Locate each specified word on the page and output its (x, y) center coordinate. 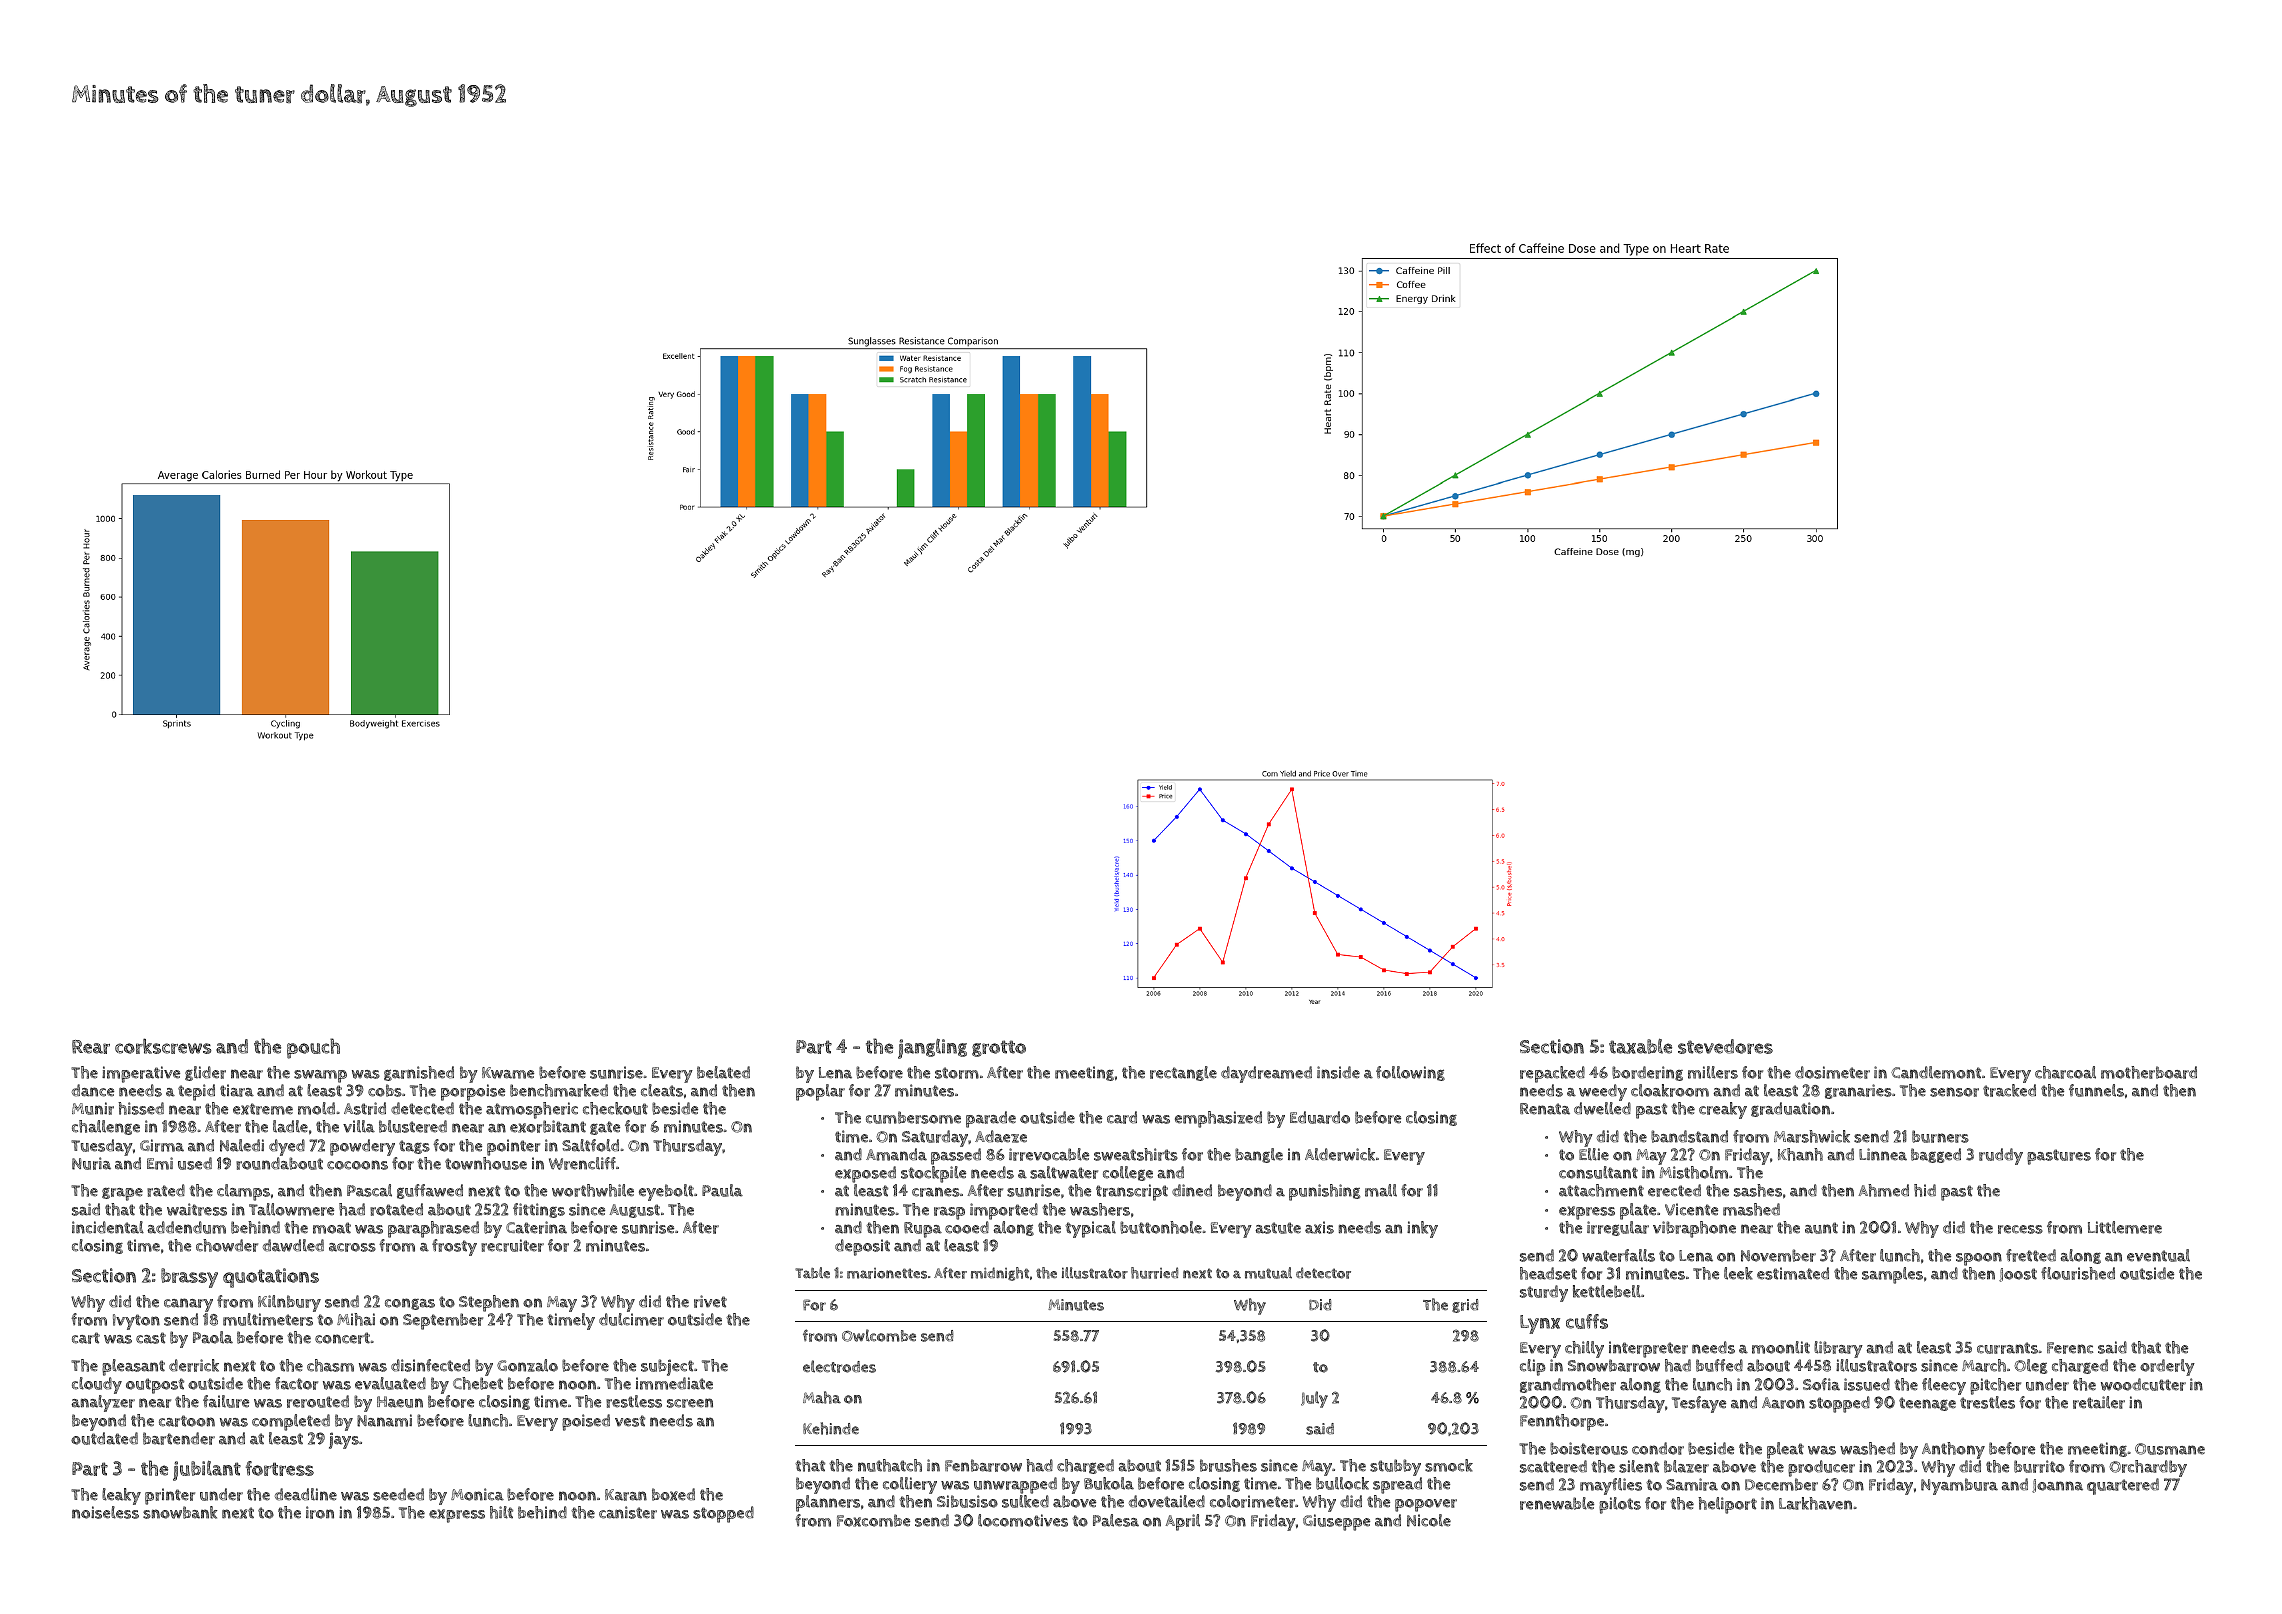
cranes (936, 1192)
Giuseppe (1336, 1522)
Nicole (1429, 1520)
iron (320, 1512)
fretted (2031, 1255)
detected (422, 1108)
